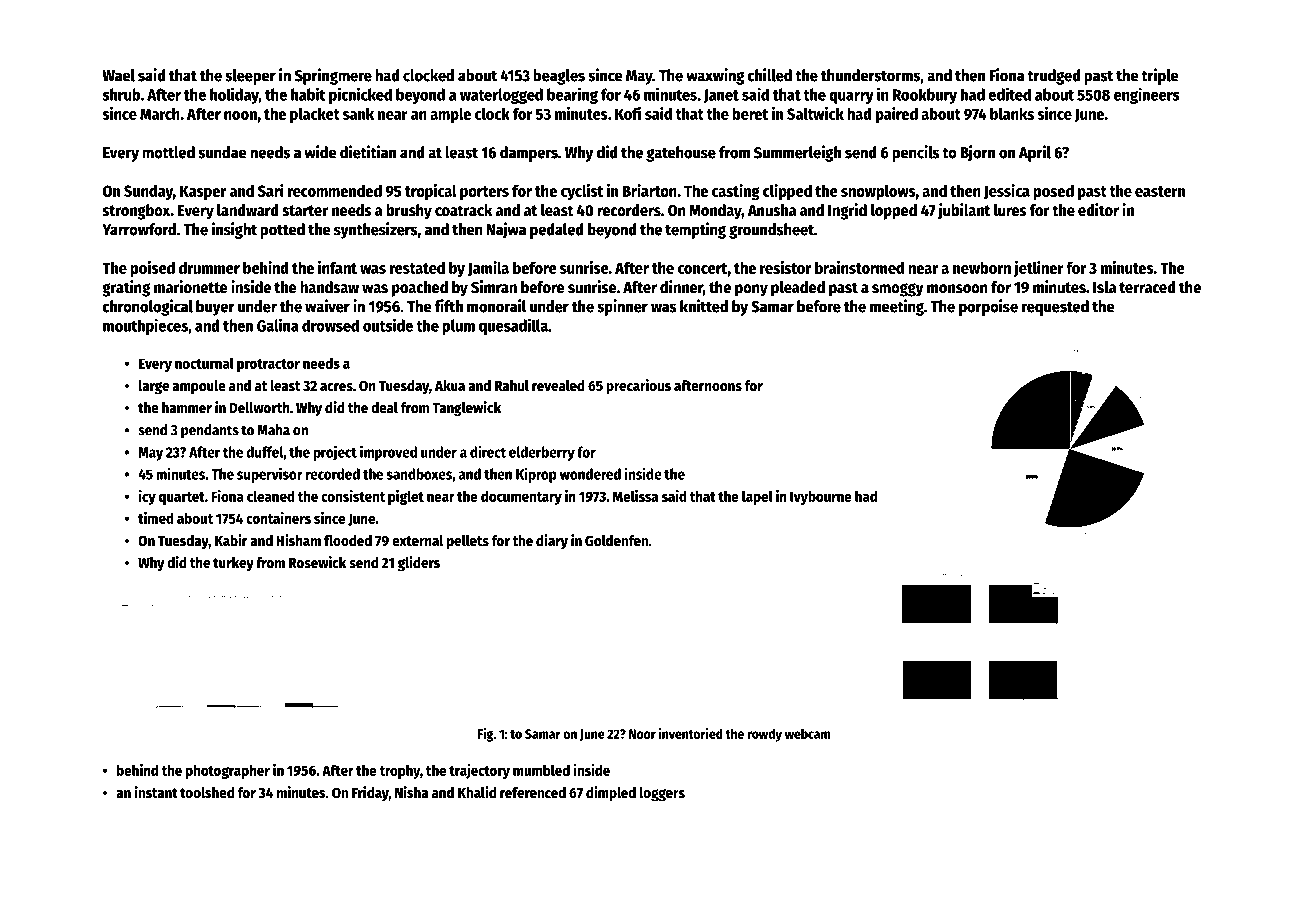  What do you see at coordinates (628, 113) in the image?
I see `Kofi` at bounding box center [628, 113].
